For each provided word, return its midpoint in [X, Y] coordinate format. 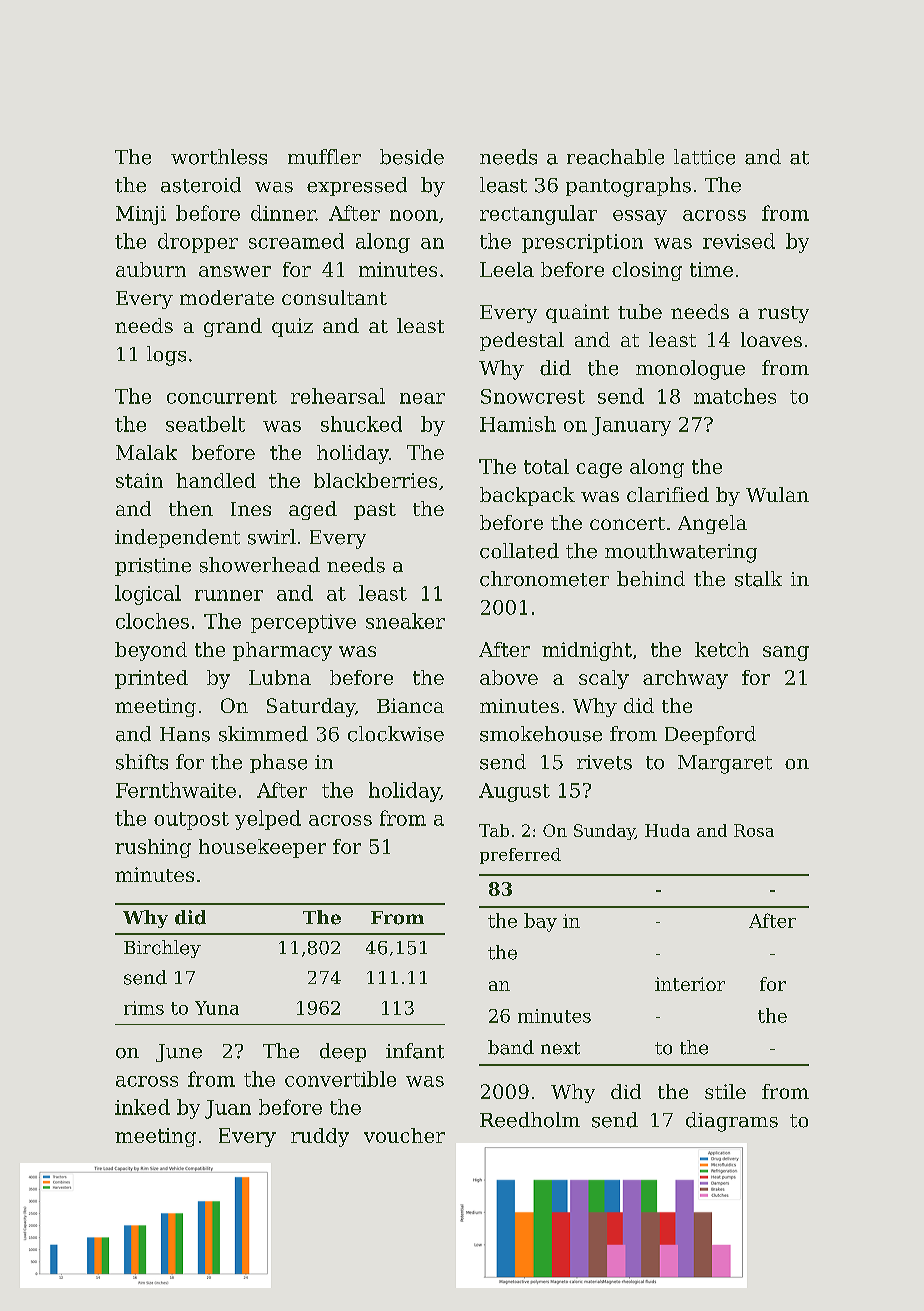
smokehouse [541, 734]
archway [685, 679]
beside [412, 157]
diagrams [732, 1122]
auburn [151, 269]
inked [142, 1107]
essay [640, 217]
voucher [404, 1135]
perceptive [303, 623]
